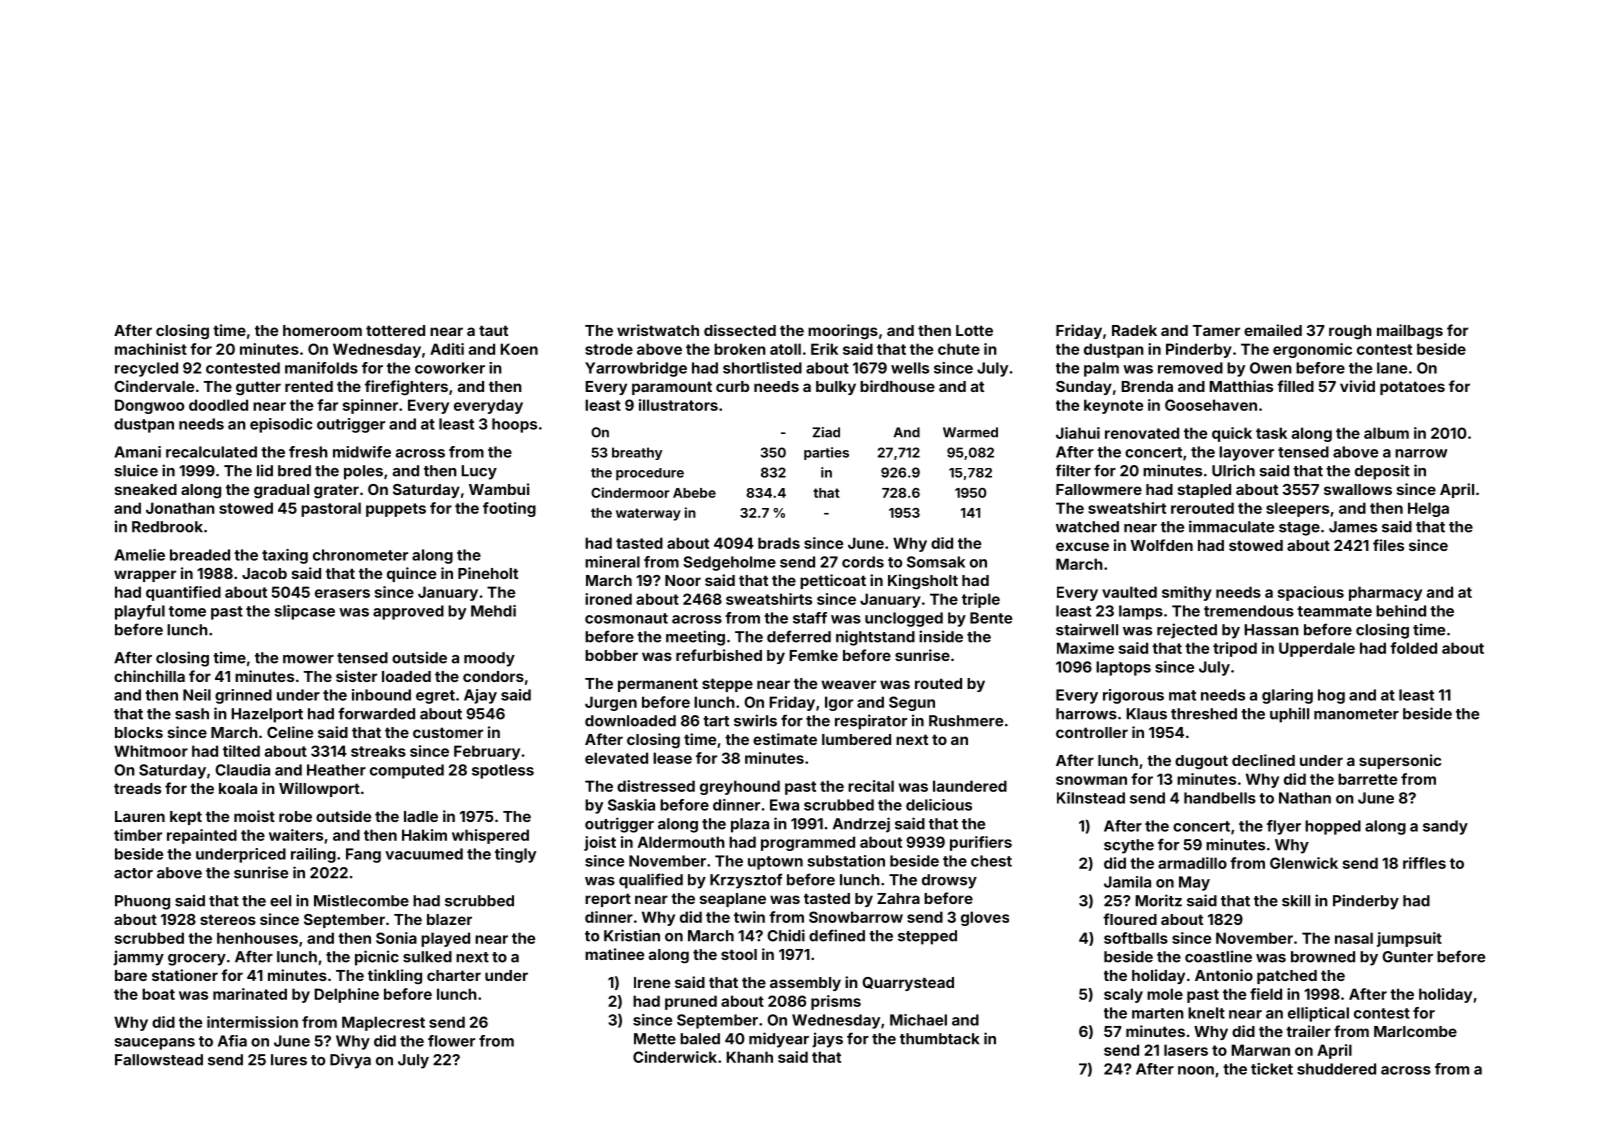 Image resolution: width=1600 pixels, height=1131 pixels. I want to click on flower, so click(451, 1041).
